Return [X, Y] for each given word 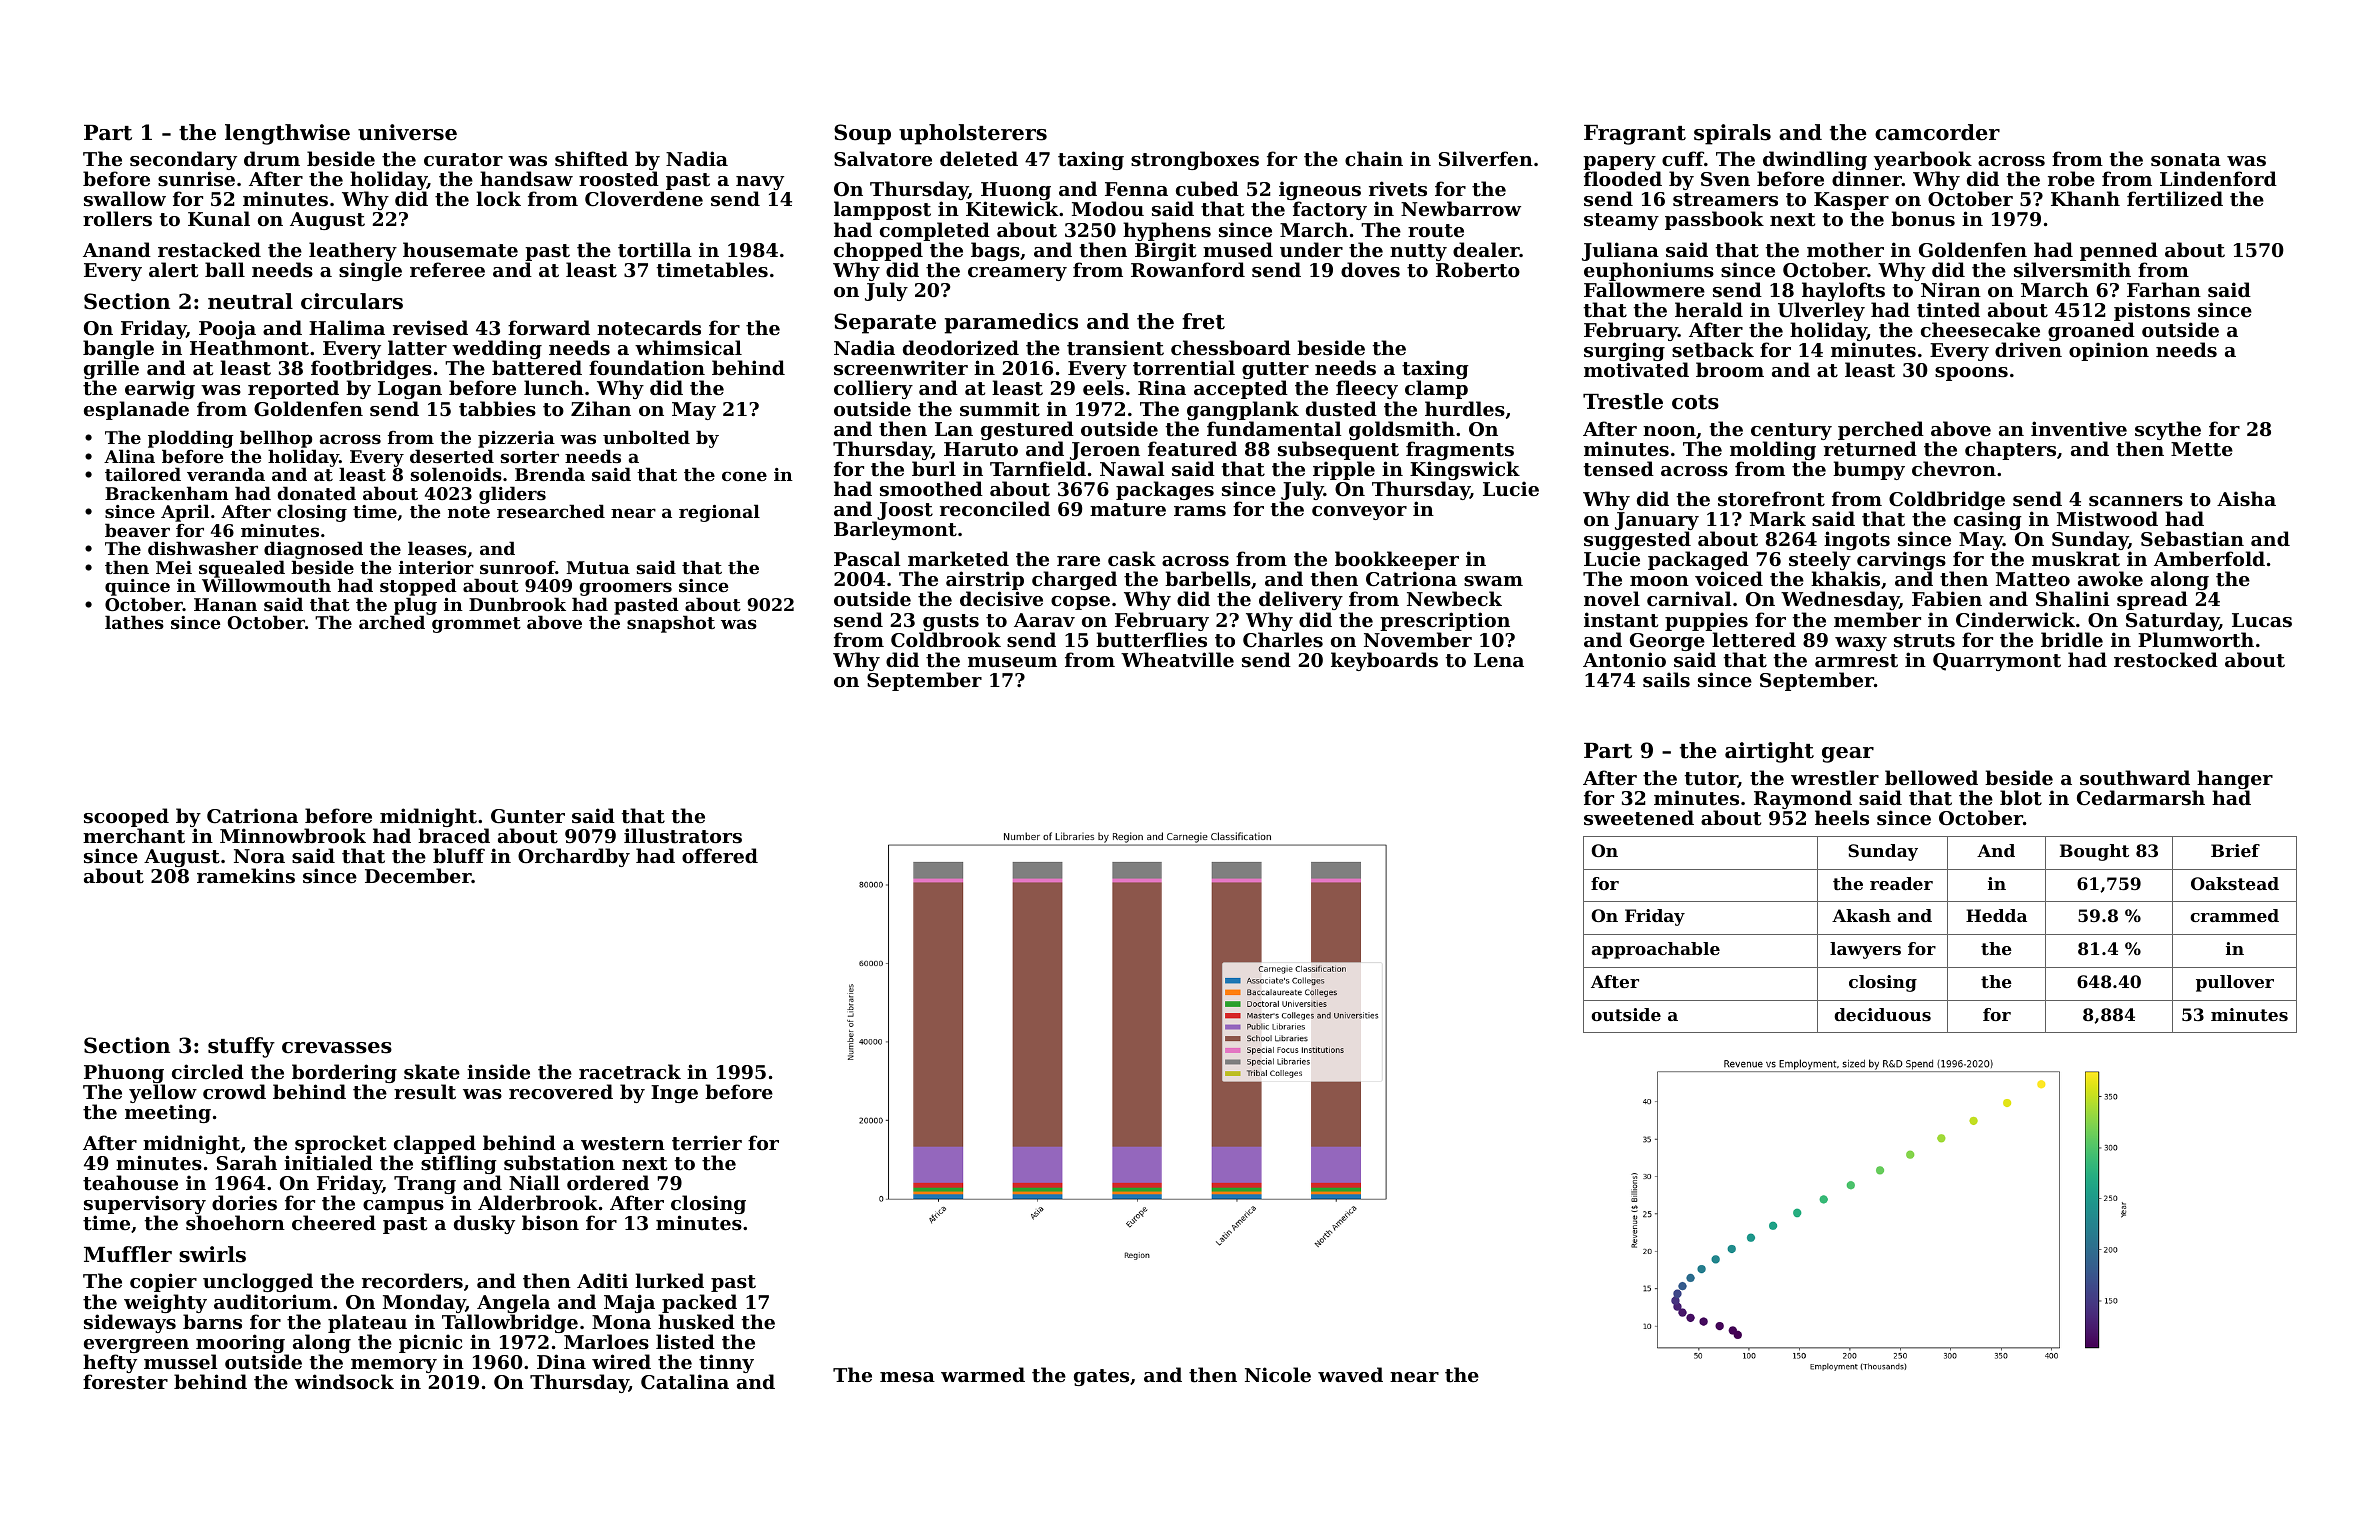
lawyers [1865, 950]
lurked [669, 1280]
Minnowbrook [293, 835]
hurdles [1465, 409]
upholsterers [973, 134]
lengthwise [287, 134]
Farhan [2164, 289]
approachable [1655, 950]
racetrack [630, 1071]
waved [1350, 1374]
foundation [647, 367]
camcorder [1937, 132]
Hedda [1996, 915]
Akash [1861, 915]
